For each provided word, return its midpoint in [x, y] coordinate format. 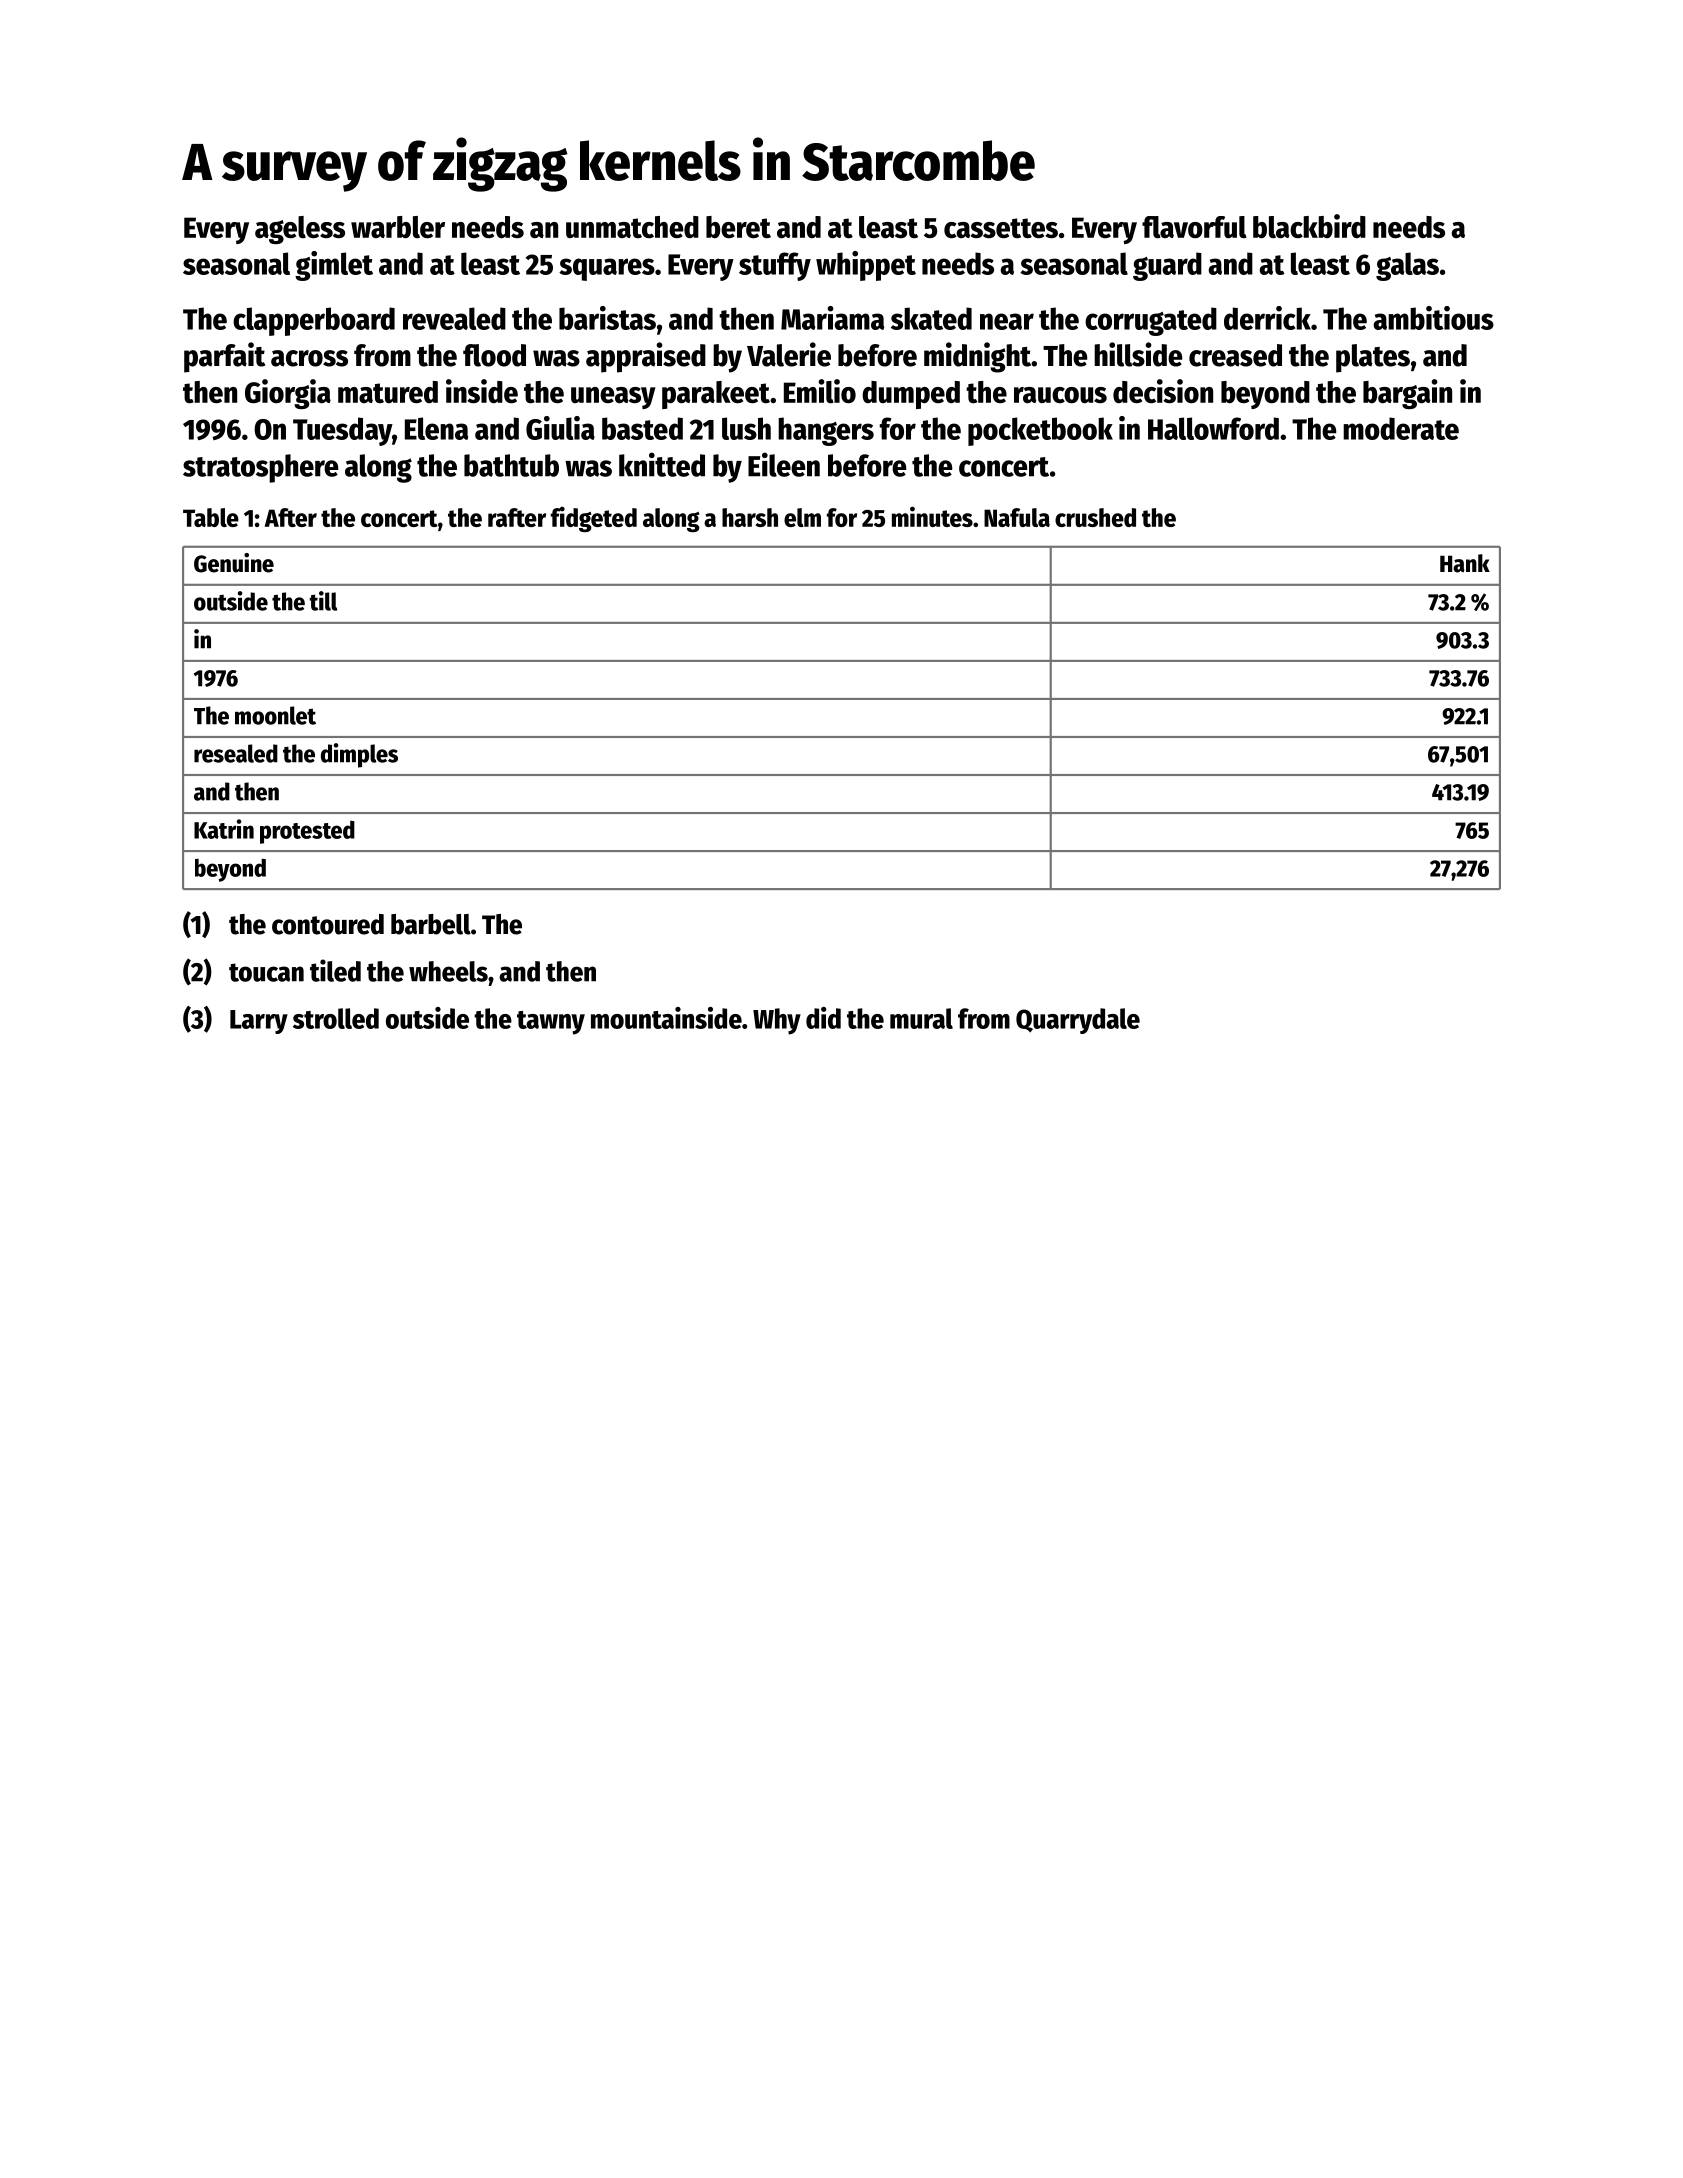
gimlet [334, 266]
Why [777, 1021]
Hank [1465, 563]
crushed [1095, 517]
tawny [551, 1023]
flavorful [1194, 227]
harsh [750, 517]
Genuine [234, 563]
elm [802, 517]
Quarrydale [1078, 1021]
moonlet [275, 715]
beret [738, 227]
